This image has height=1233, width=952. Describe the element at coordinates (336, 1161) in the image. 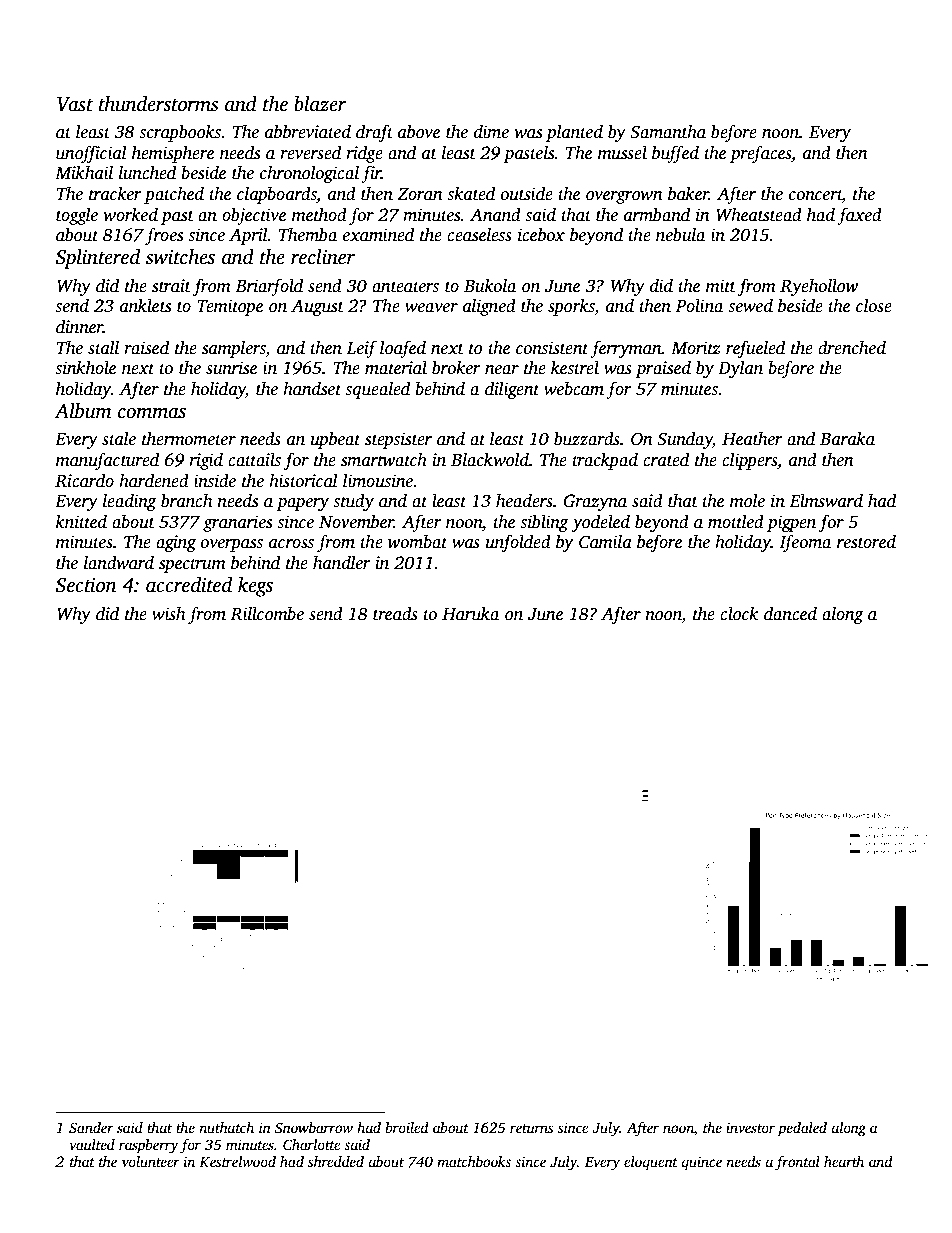

I see `shredded` at that location.
